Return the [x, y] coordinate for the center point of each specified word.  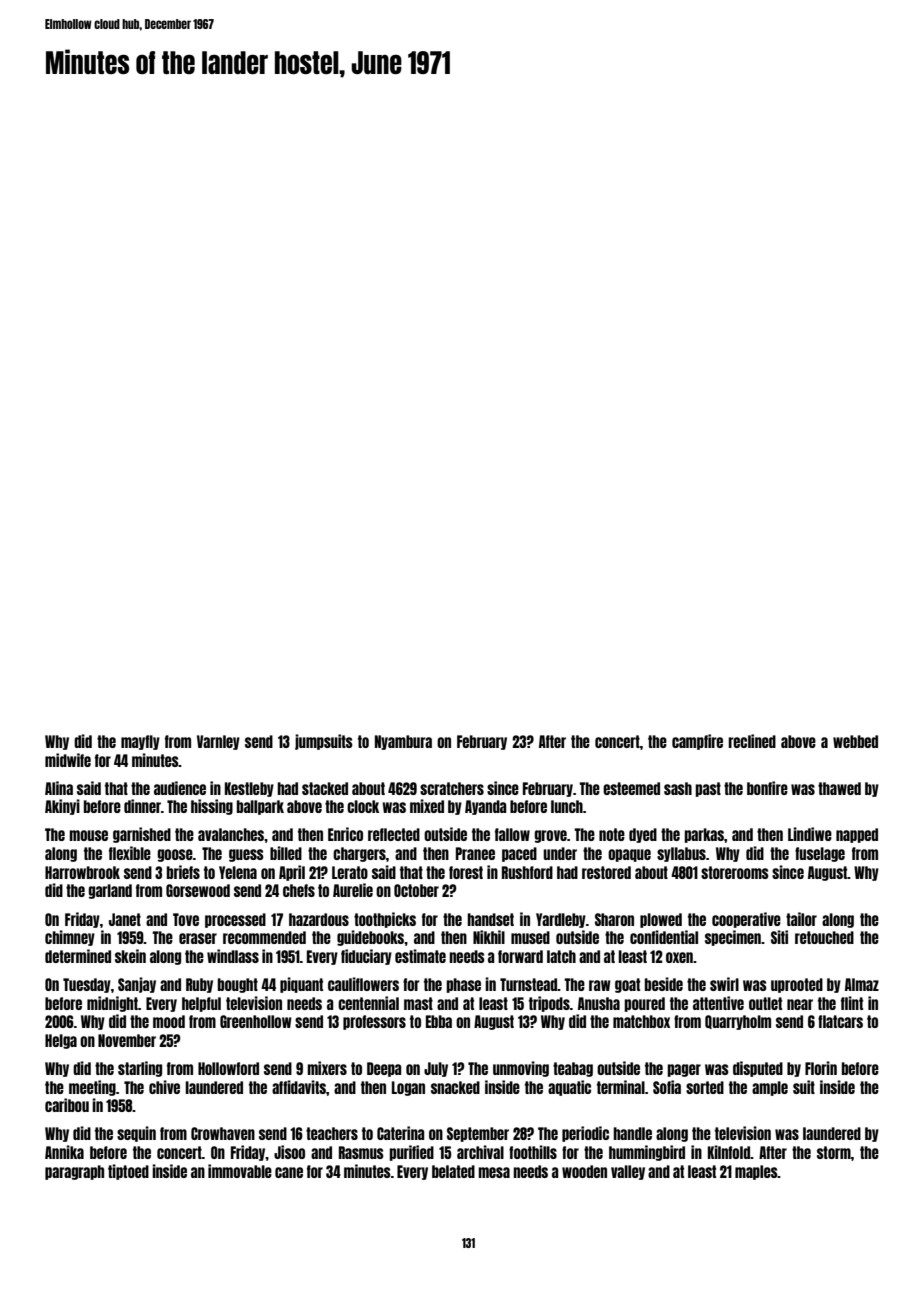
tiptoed [128, 1172]
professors [374, 1022]
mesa [494, 1172]
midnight [112, 1004]
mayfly [140, 742]
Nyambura [403, 742]
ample [770, 1088]
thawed [839, 788]
